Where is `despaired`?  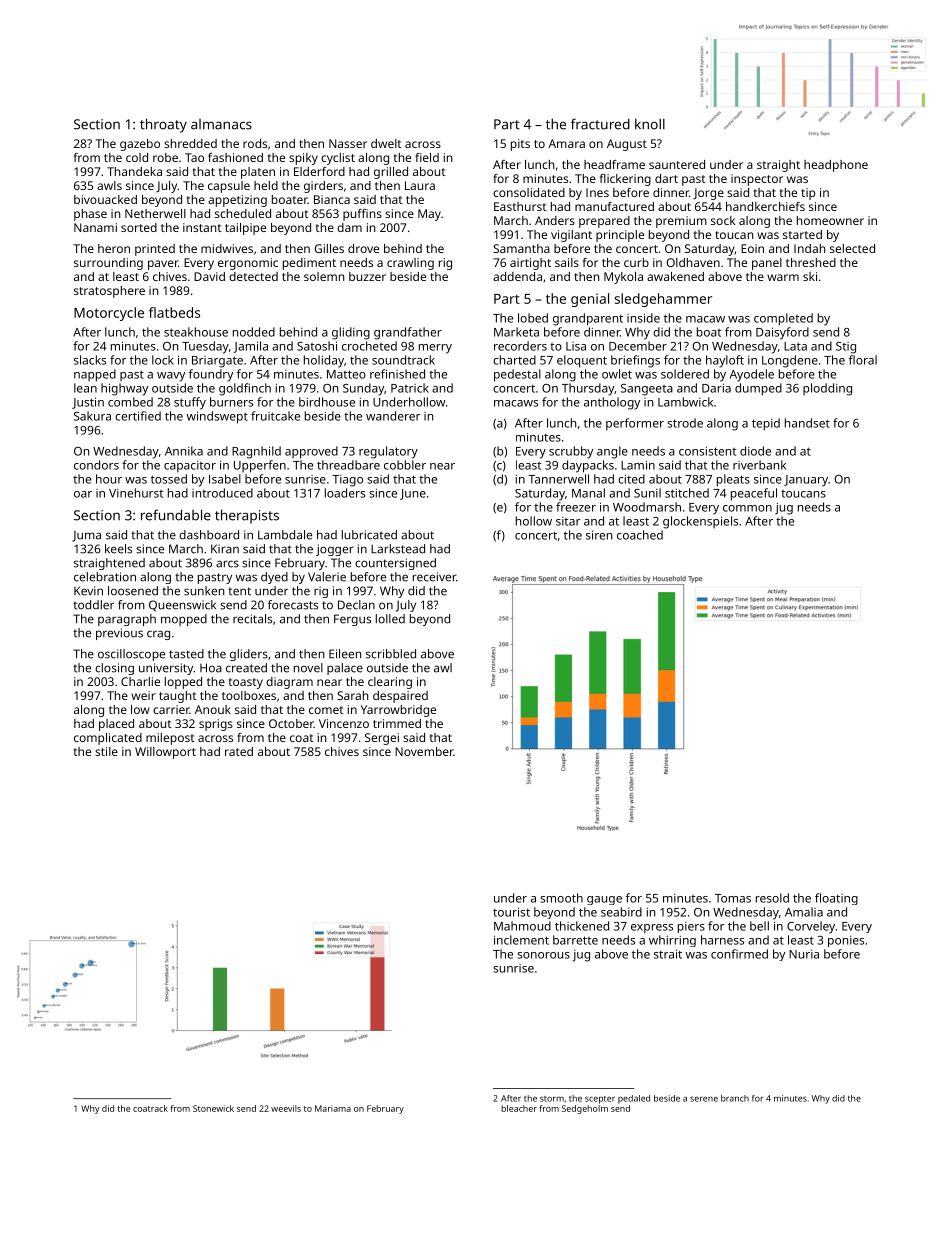
despaired is located at coordinates (400, 697).
